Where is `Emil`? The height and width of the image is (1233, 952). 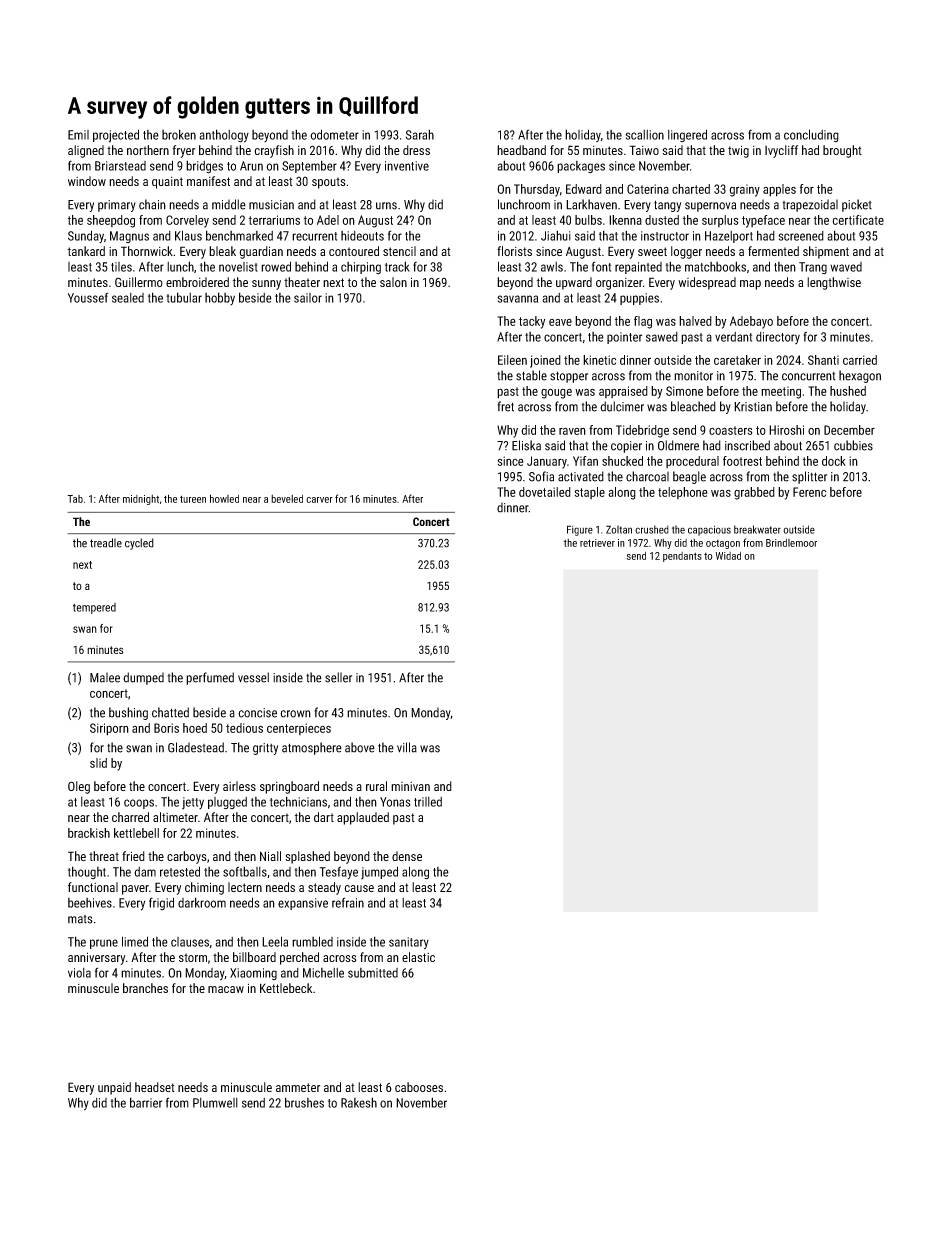
Emil is located at coordinates (78, 135).
